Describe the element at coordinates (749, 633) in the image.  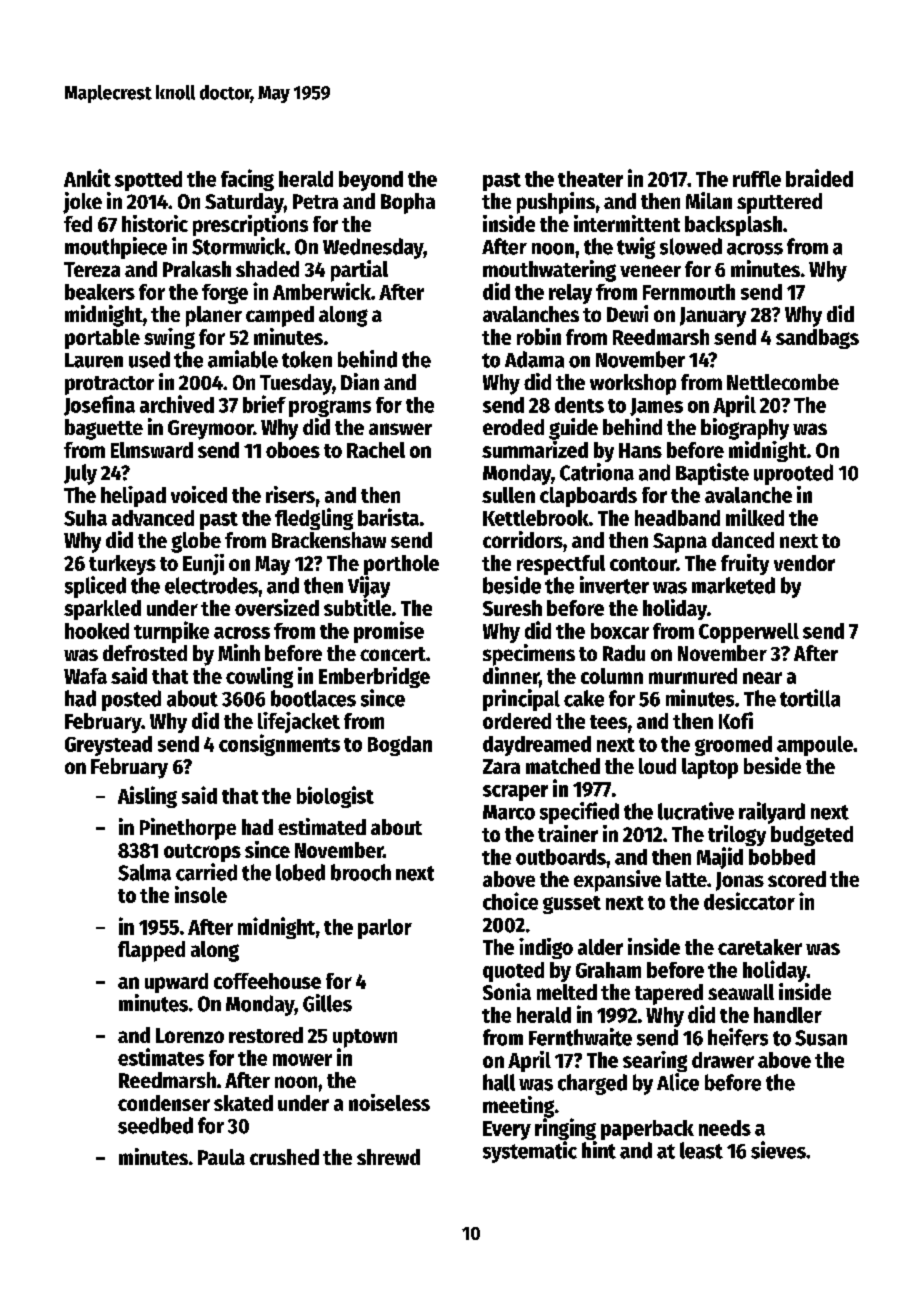
I see `Copperwell` at that location.
